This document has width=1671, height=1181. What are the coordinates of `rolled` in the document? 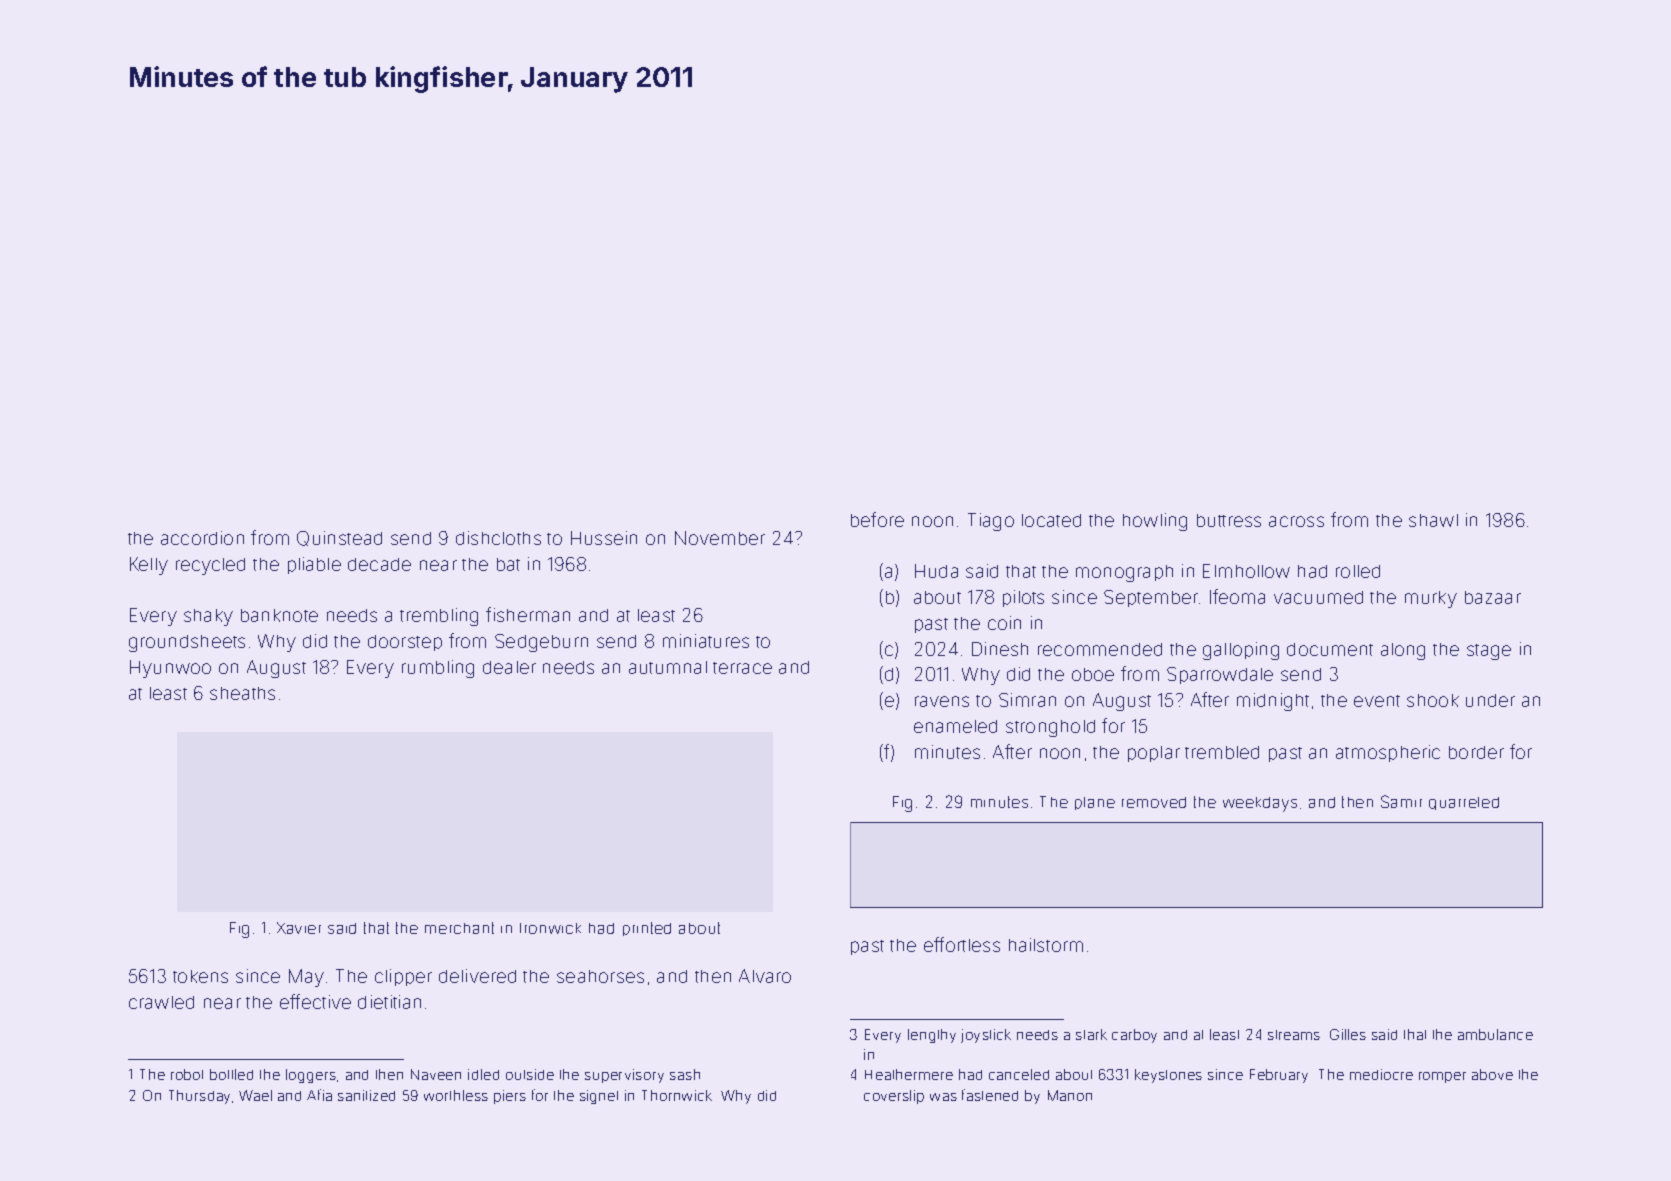 It's located at (1358, 571).
